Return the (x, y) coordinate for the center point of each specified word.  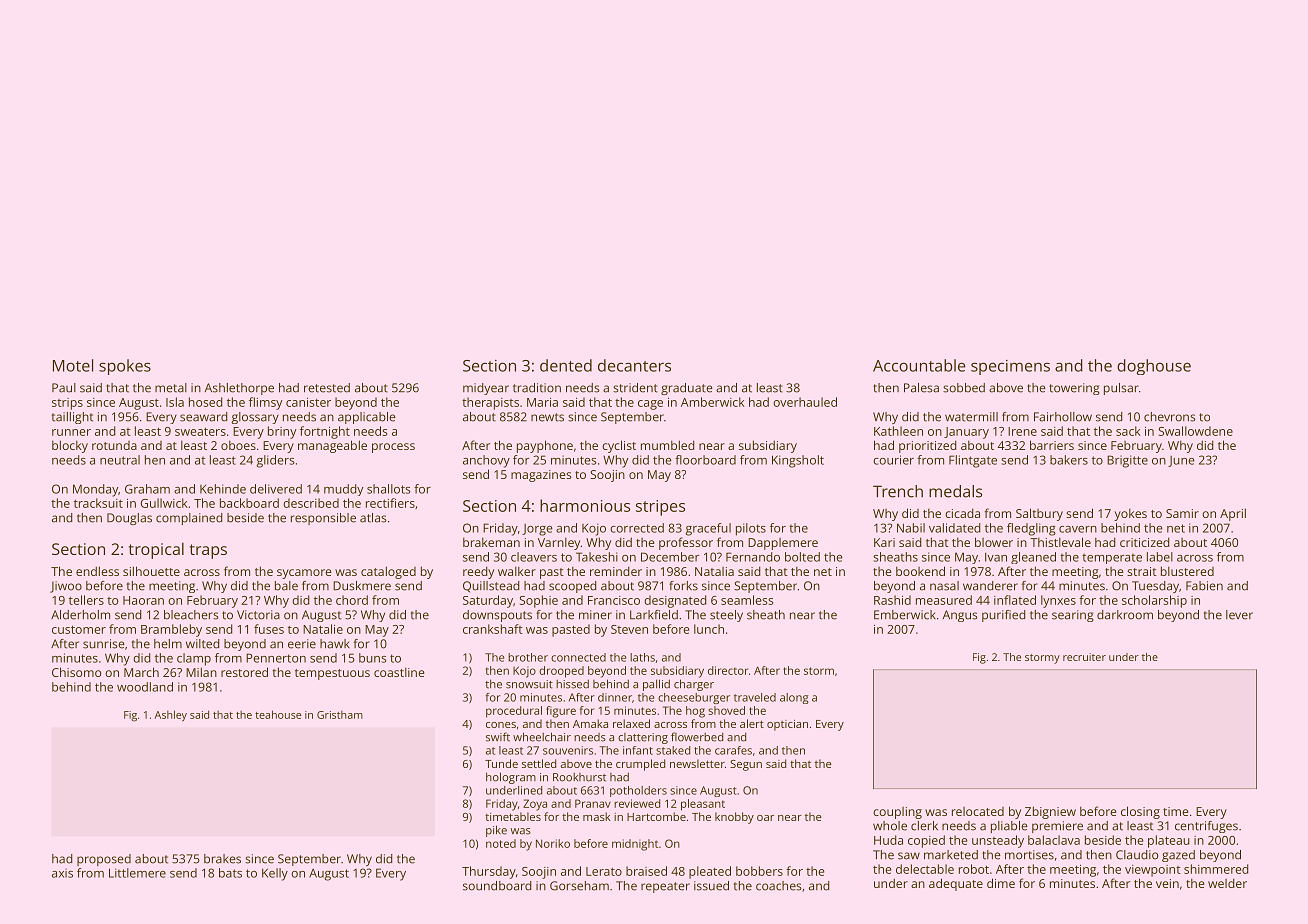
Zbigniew (1050, 812)
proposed (104, 860)
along (794, 698)
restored (244, 672)
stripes (660, 508)
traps (208, 551)
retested (327, 388)
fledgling (1031, 529)
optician (787, 725)
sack (1128, 431)
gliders (275, 461)
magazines (541, 476)
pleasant (703, 805)
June (1181, 461)
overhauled (805, 402)
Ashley (170, 716)
